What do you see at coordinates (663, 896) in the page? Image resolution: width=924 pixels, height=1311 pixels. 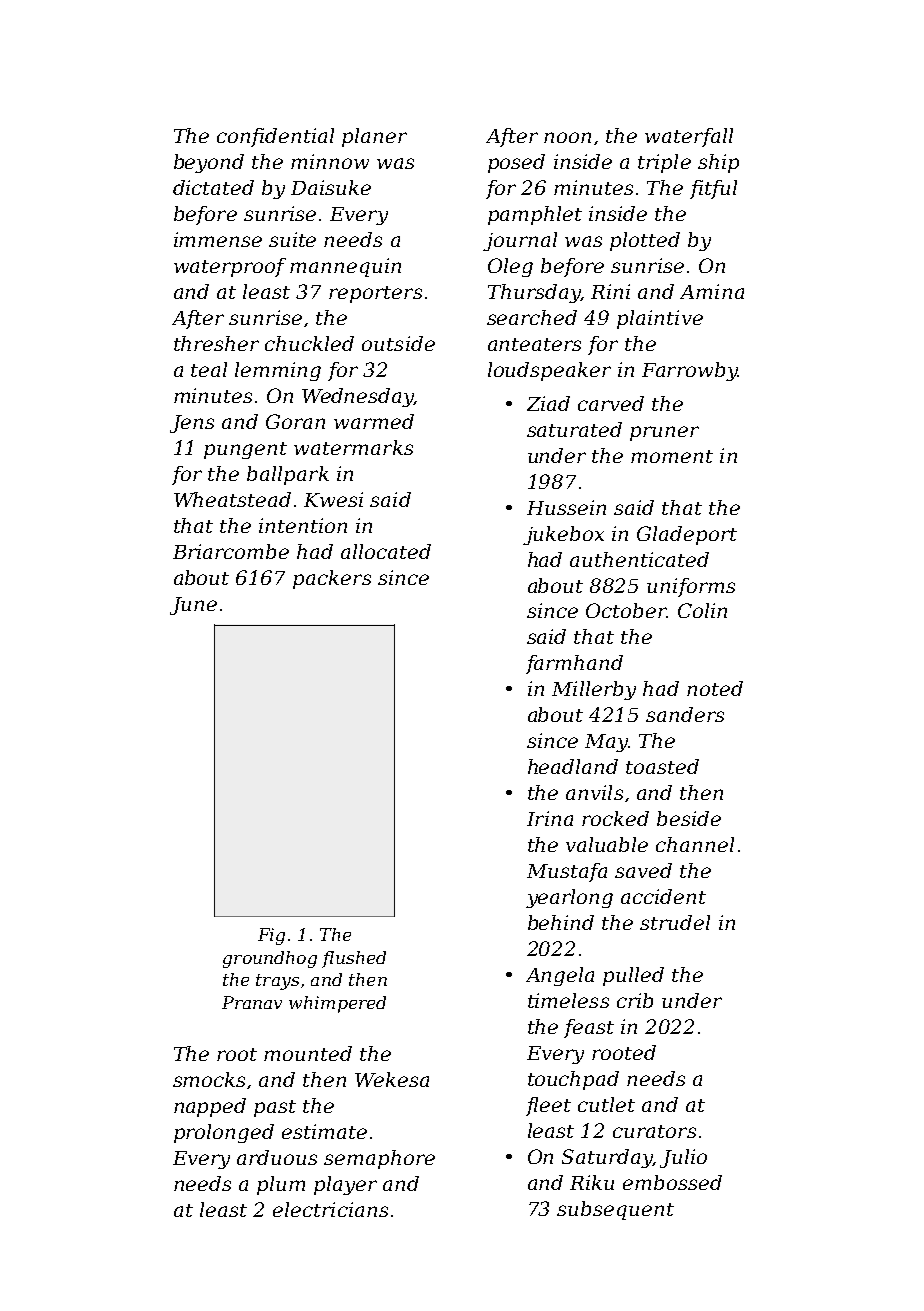 I see `accident` at bounding box center [663, 896].
